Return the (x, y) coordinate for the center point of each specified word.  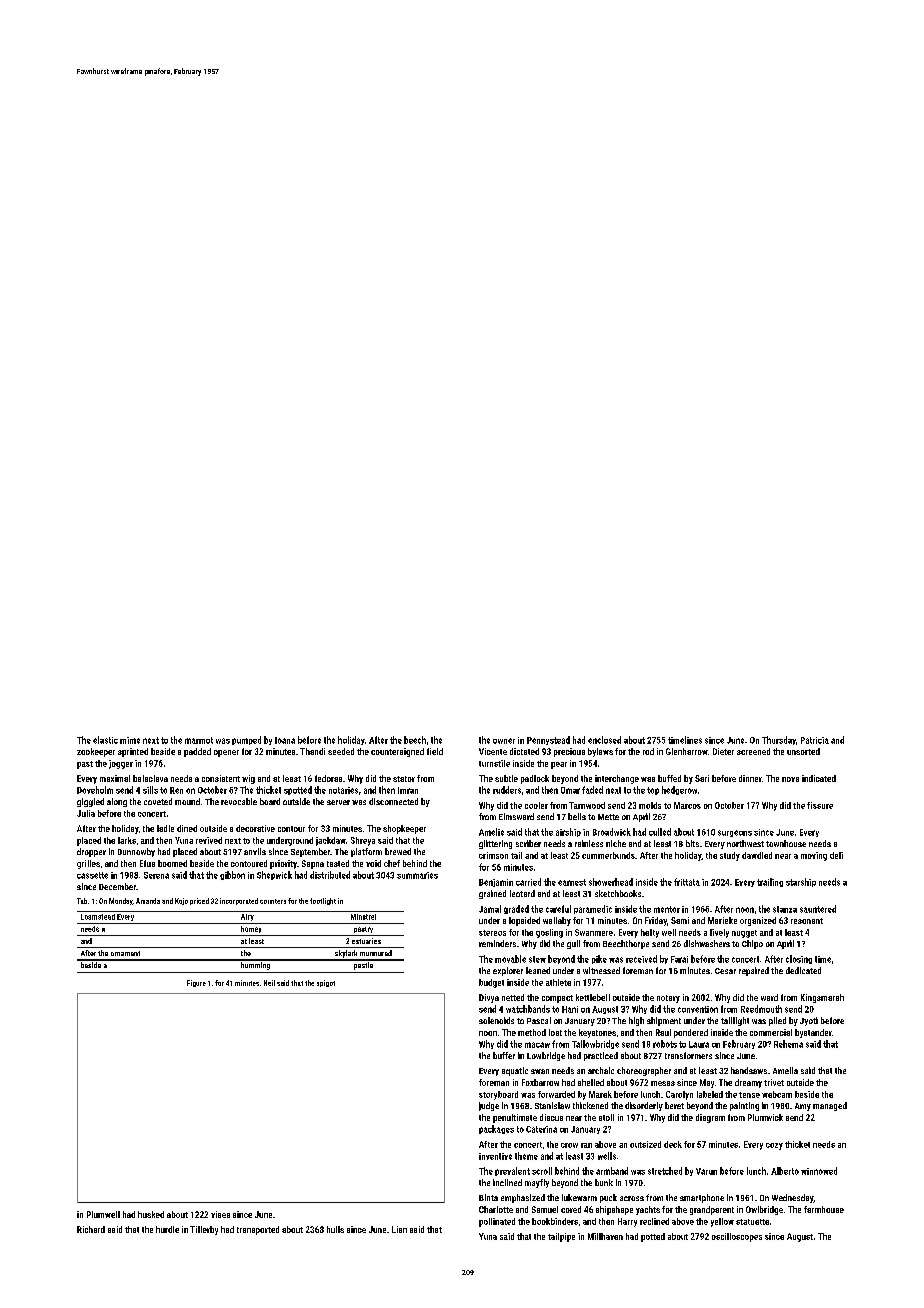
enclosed (604, 740)
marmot (199, 740)
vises (220, 1214)
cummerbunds (608, 855)
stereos (492, 933)
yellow (722, 1222)
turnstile (494, 763)
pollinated (497, 1222)
